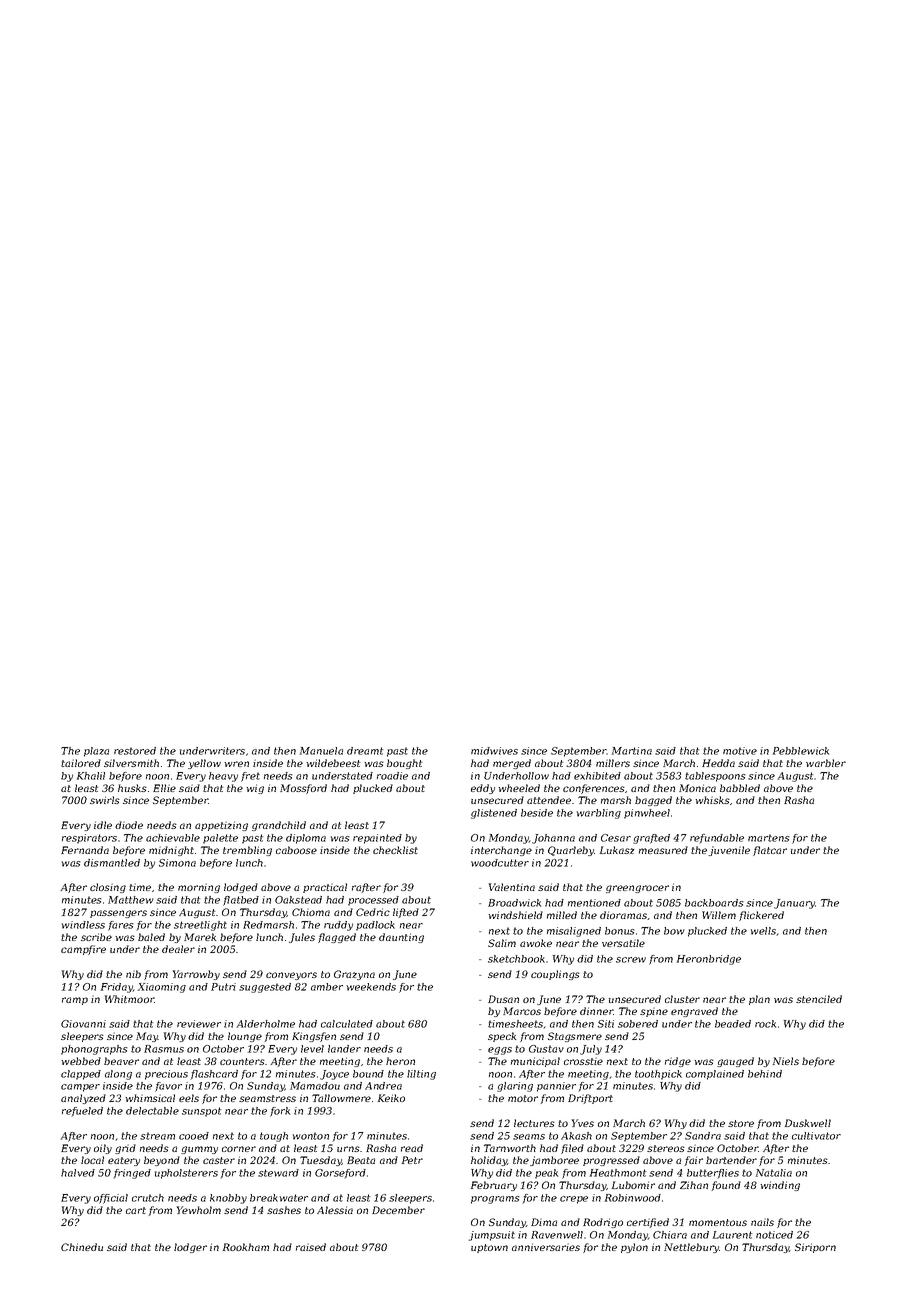  What do you see at coordinates (89, 839) in the page?
I see `respirators` at bounding box center [89, 839].
